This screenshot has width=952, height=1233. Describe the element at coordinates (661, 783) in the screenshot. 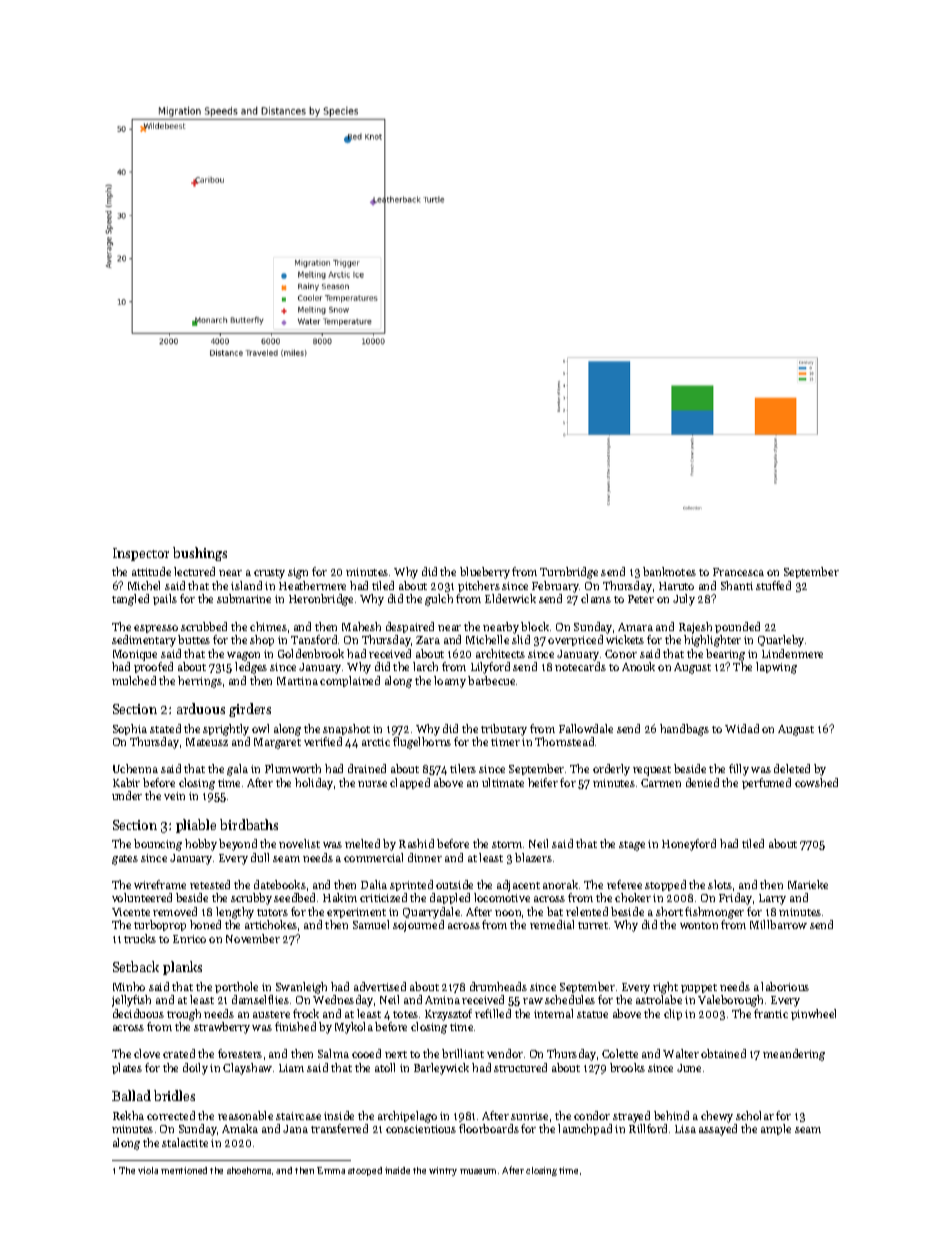

I see `Carmen` at that location.
